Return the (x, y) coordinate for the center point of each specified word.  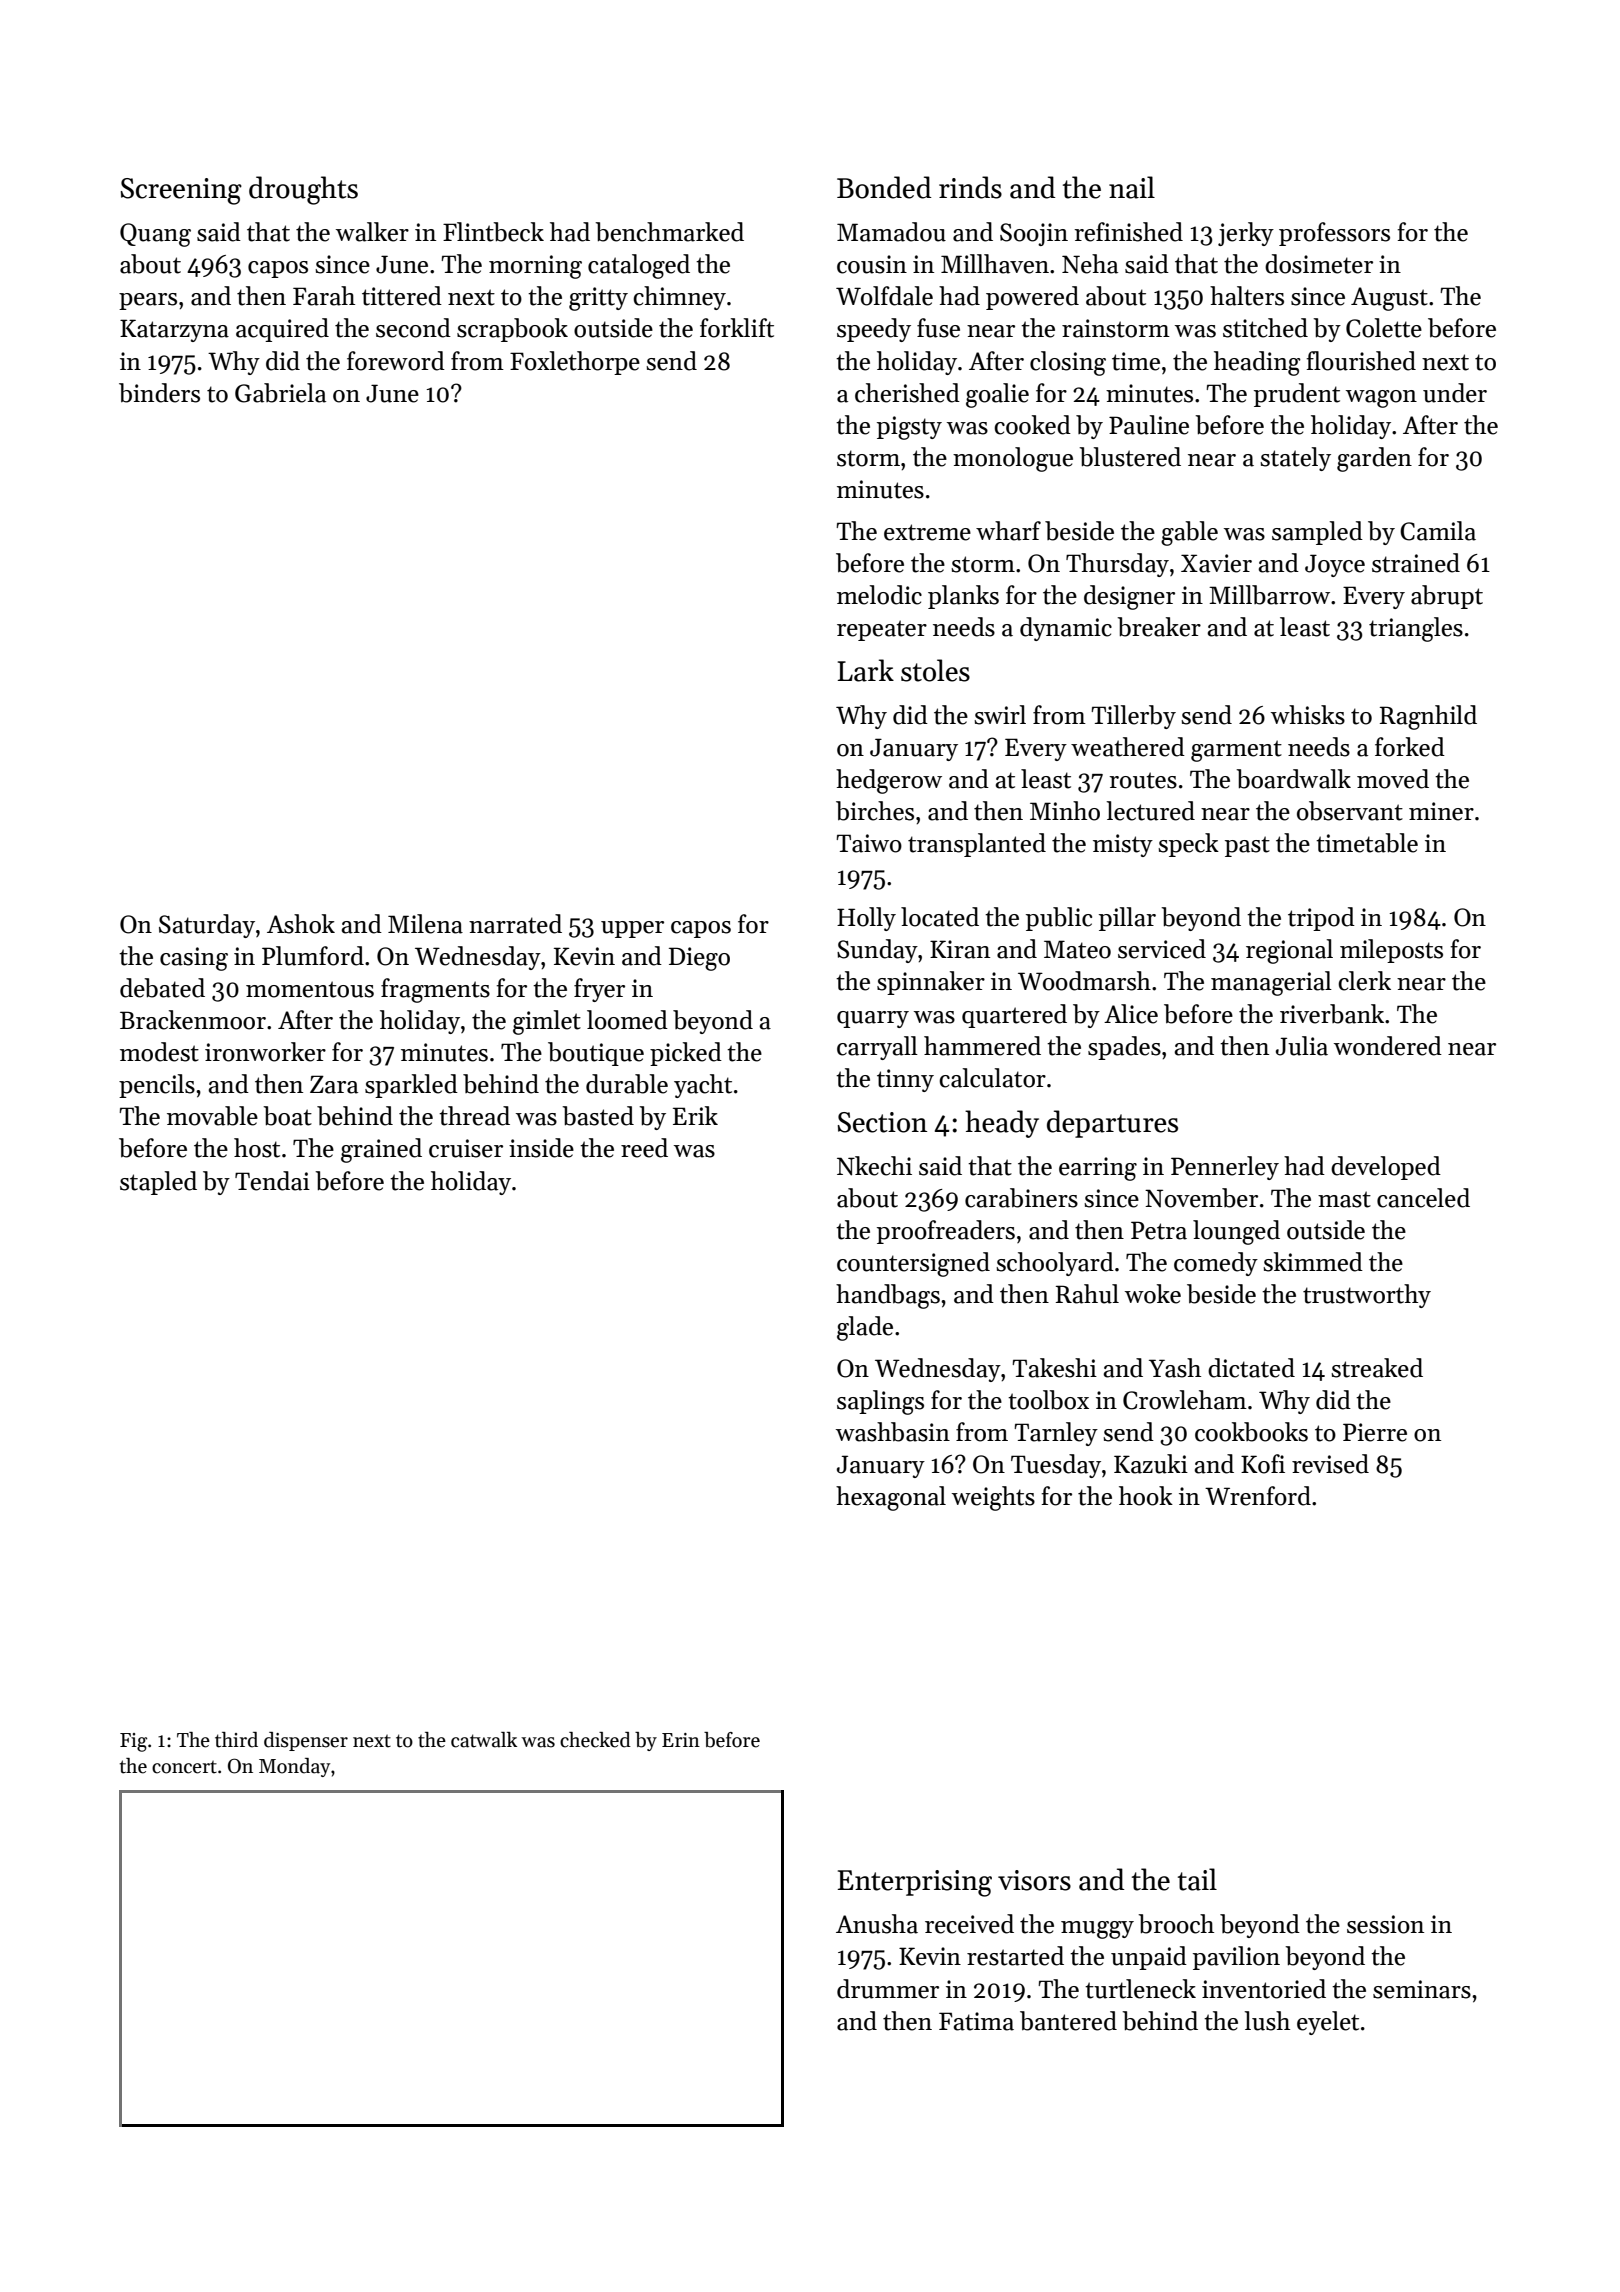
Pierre (1375, 1432)
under (1455, 393)
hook (1146, 1496)
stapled (158, 1183)
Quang (155, 235)
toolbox (1048, 1400)
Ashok (301, 924)
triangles (1416, 629)
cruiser (466, 1148)
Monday (294, 1767)
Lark (866, 670)
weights (993, 1498)
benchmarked (669, 232)
